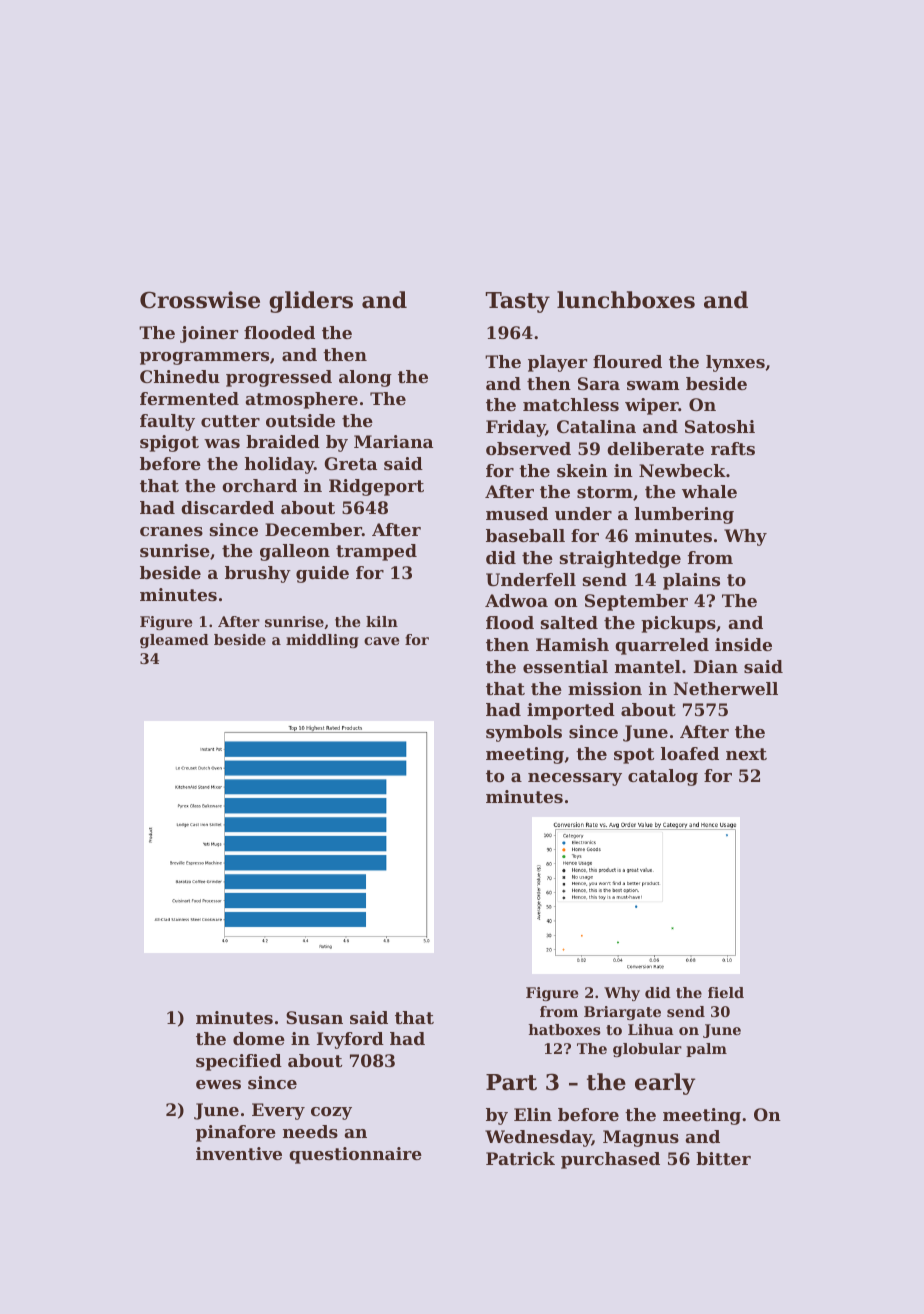 Image resolution: width=924 pixels, height=1314 pixels. Describe the element at coordinates (311, 302) in the page. I see `gliders` at that location.
